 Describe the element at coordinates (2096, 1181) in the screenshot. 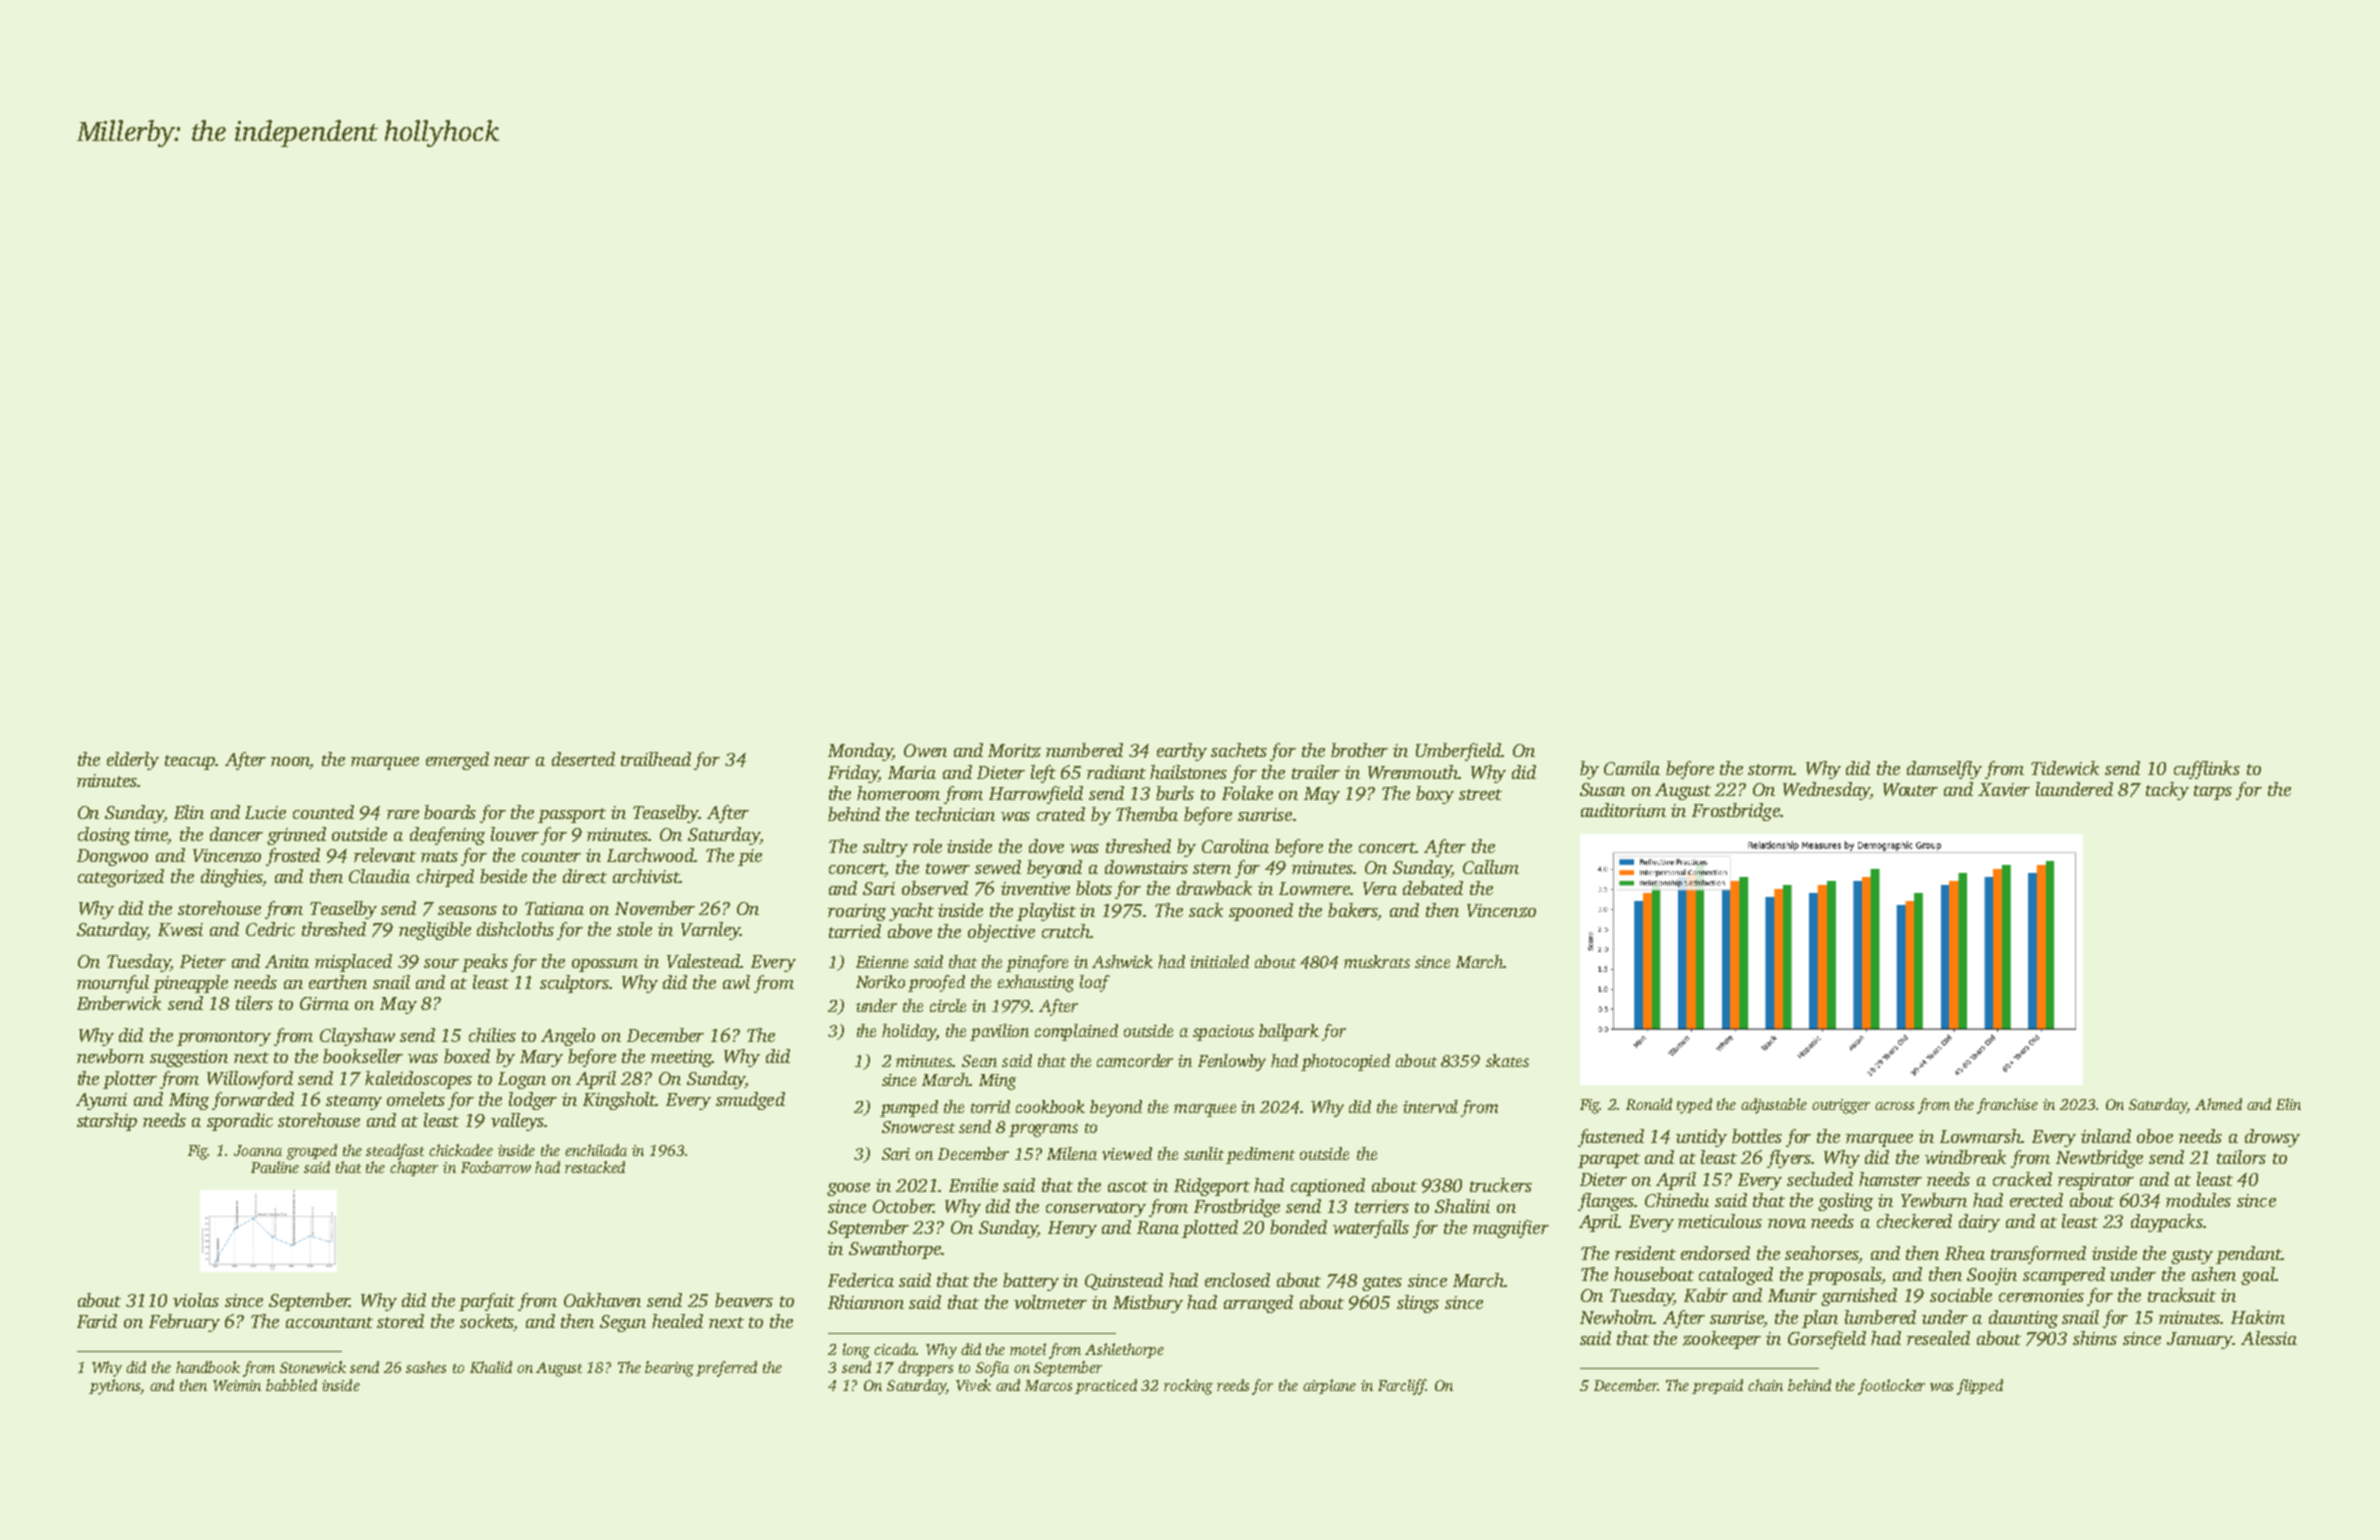

I see `respirator` at that location.
